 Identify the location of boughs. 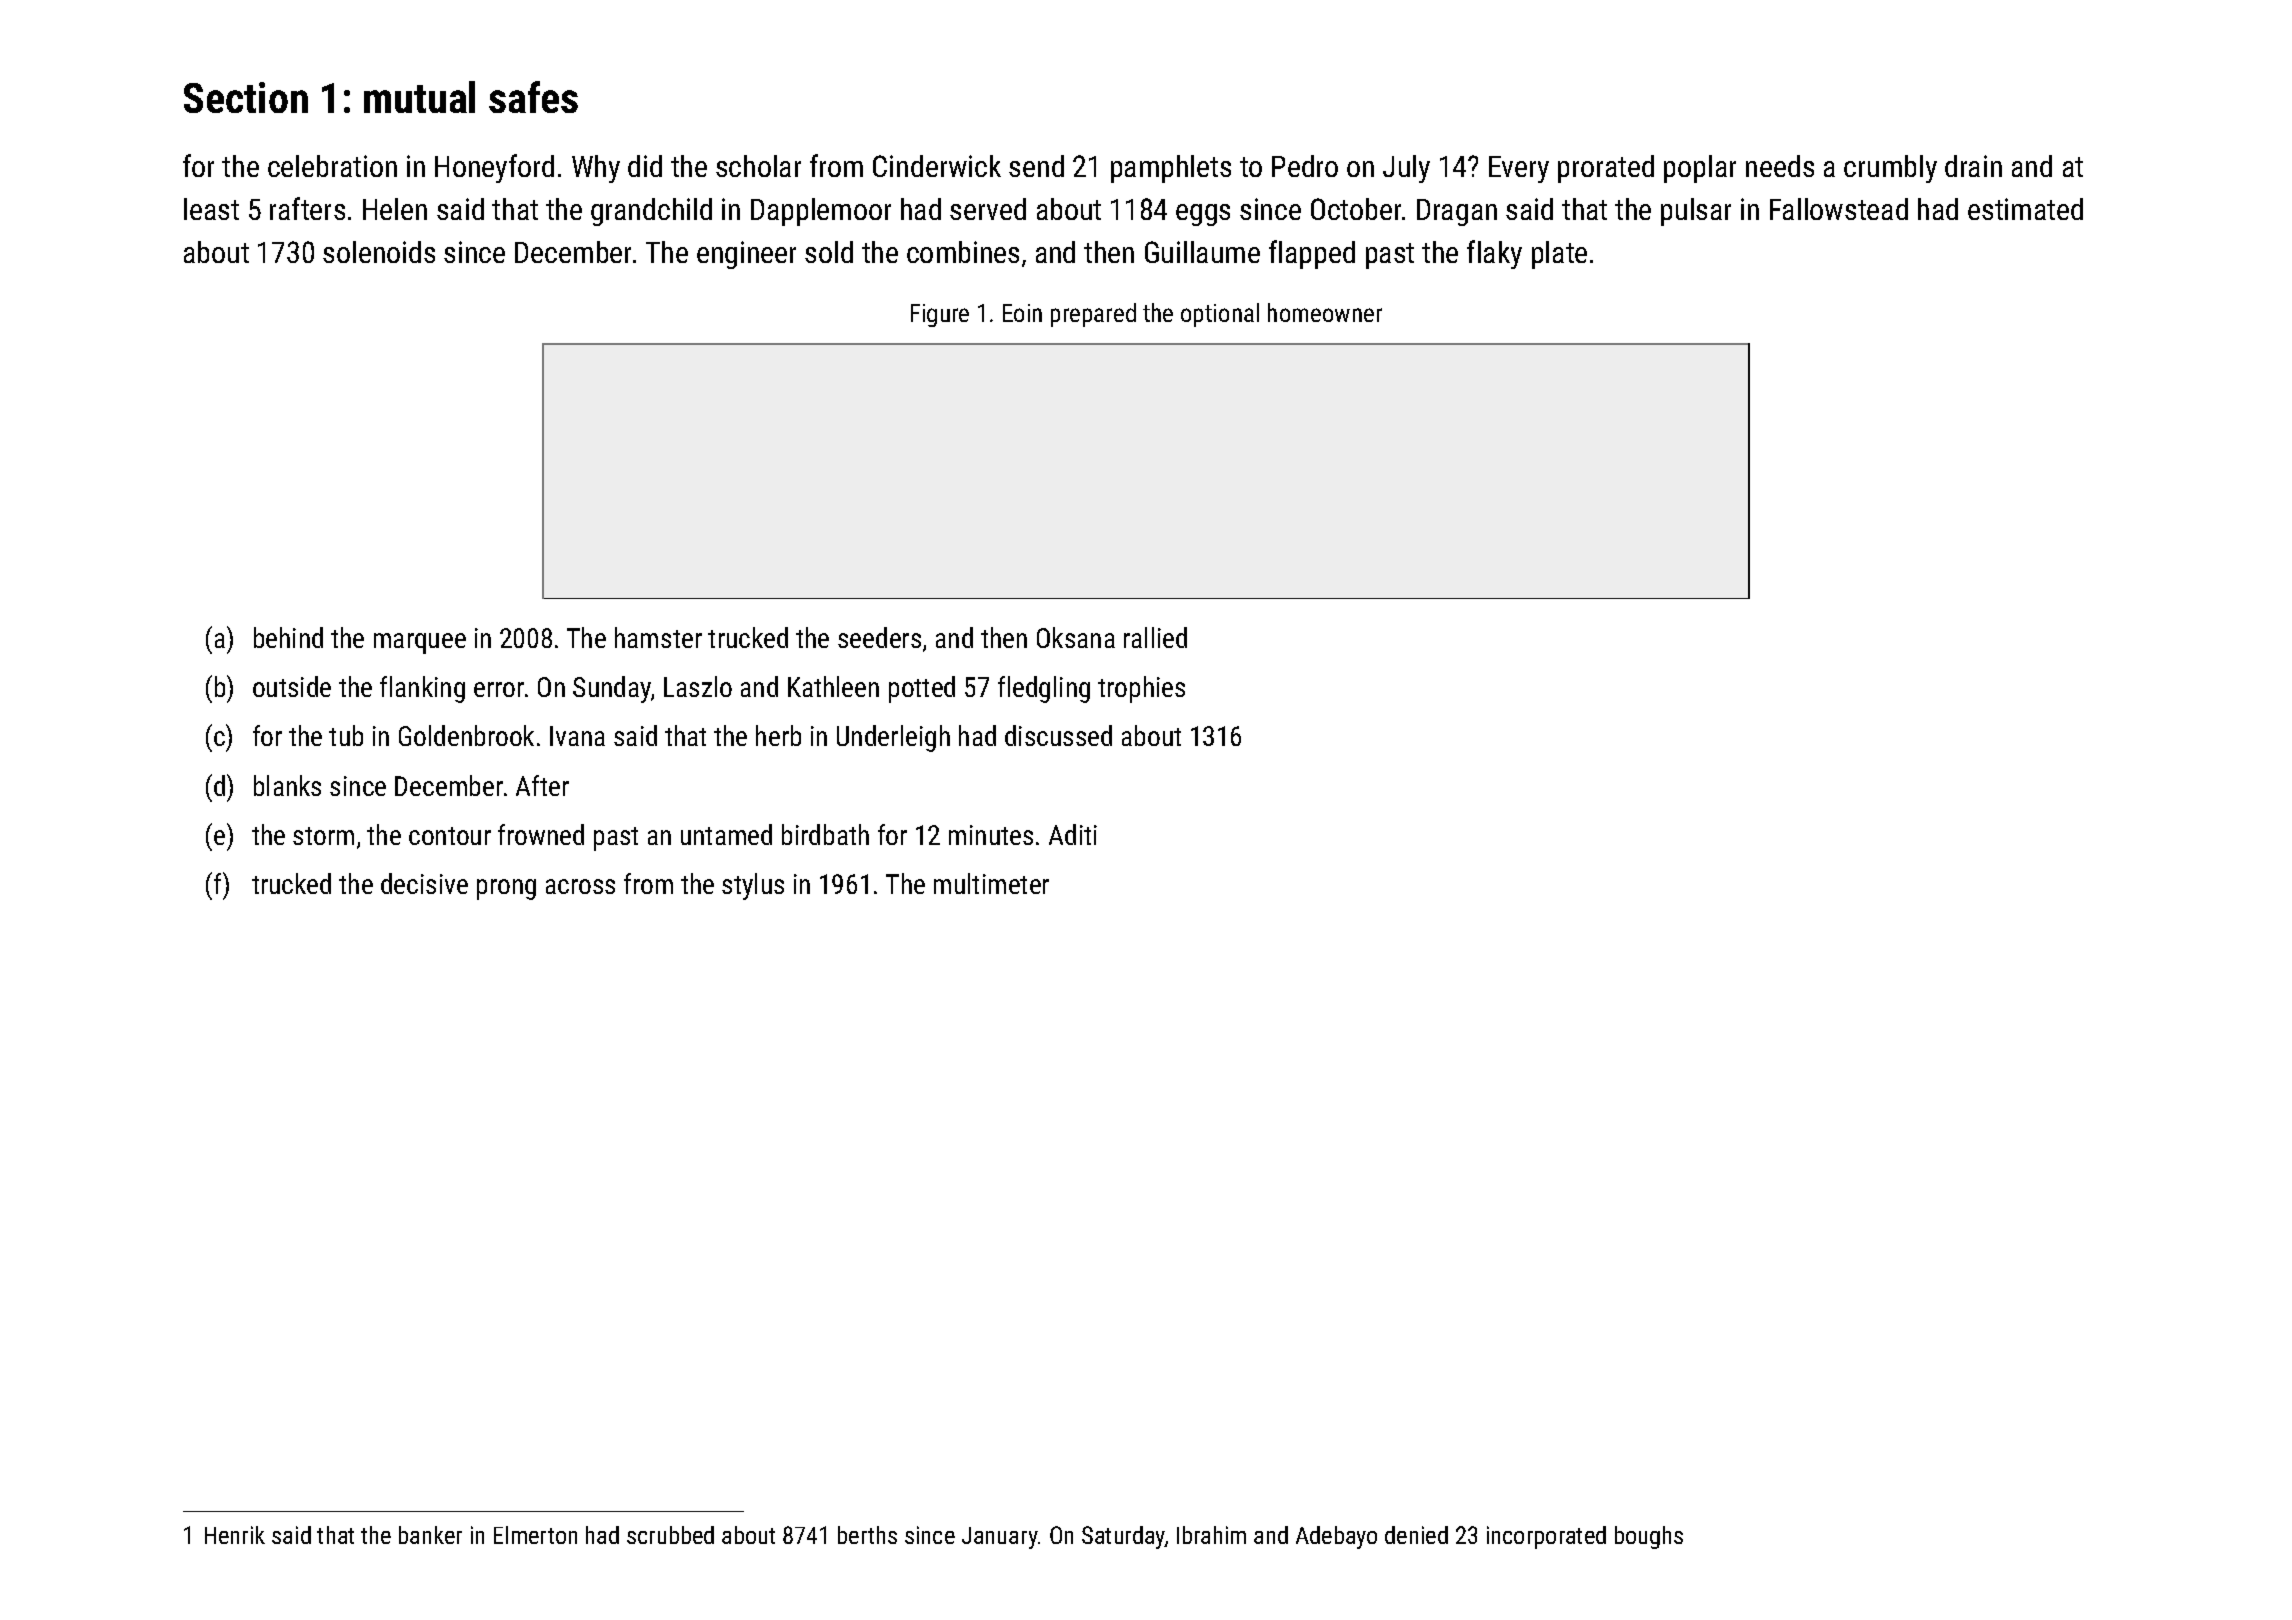
(1649, 1537).
